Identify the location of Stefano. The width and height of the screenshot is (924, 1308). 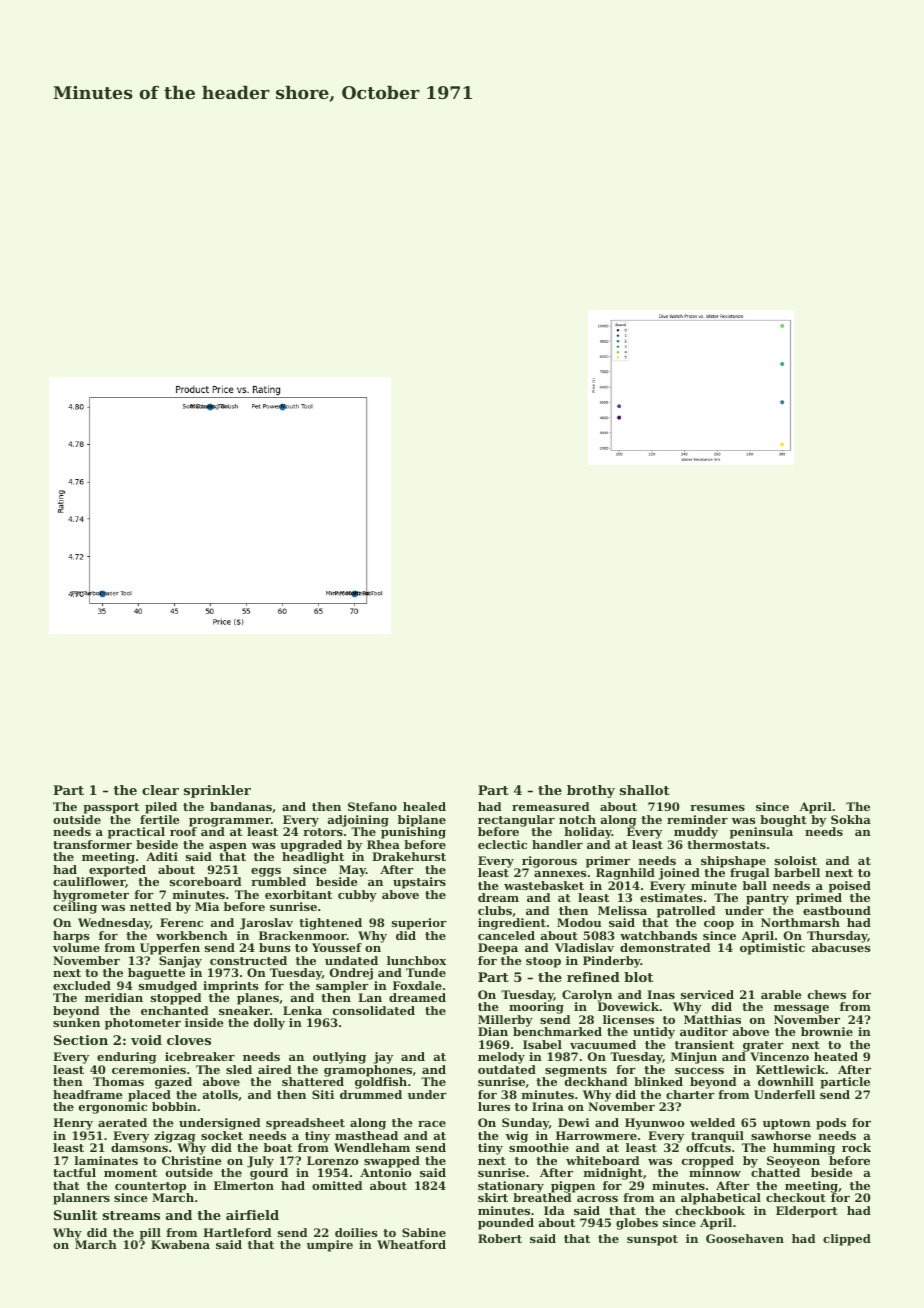
(372, 806).
